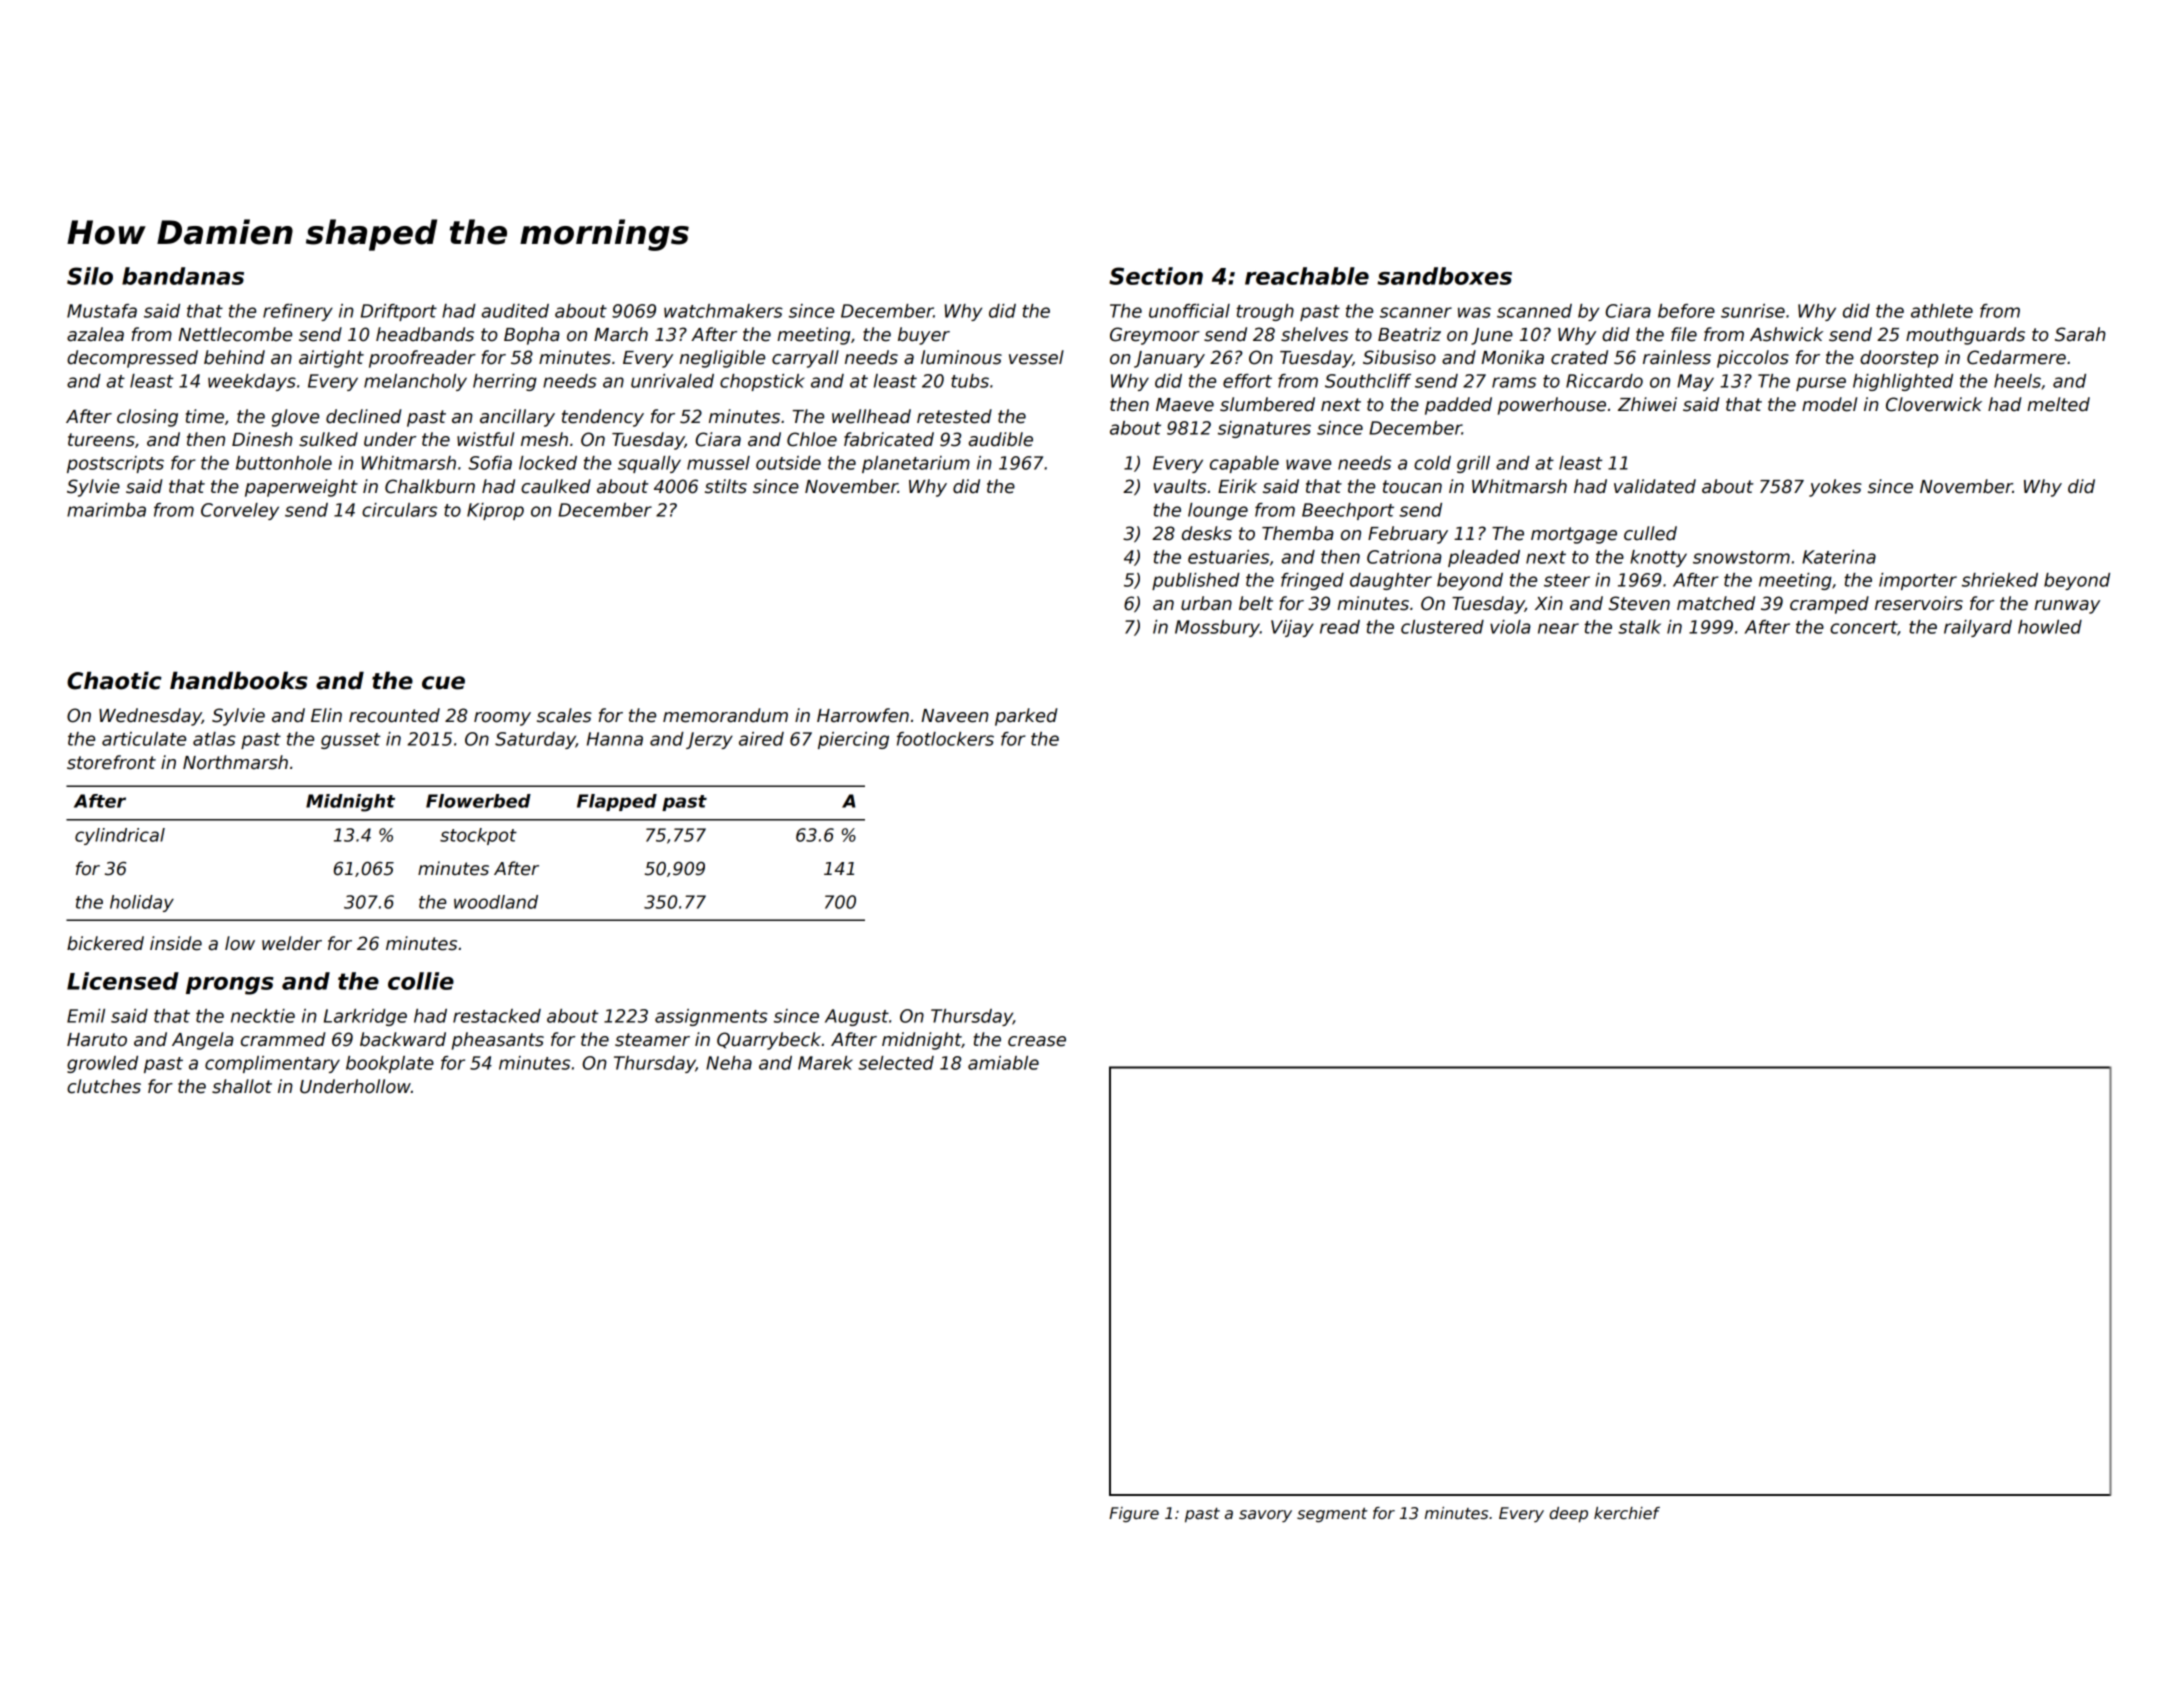 This page has height=1683, width=2178. Describe the element at coordinates (1037, 1041) in the page. I see `crease` at that location.
